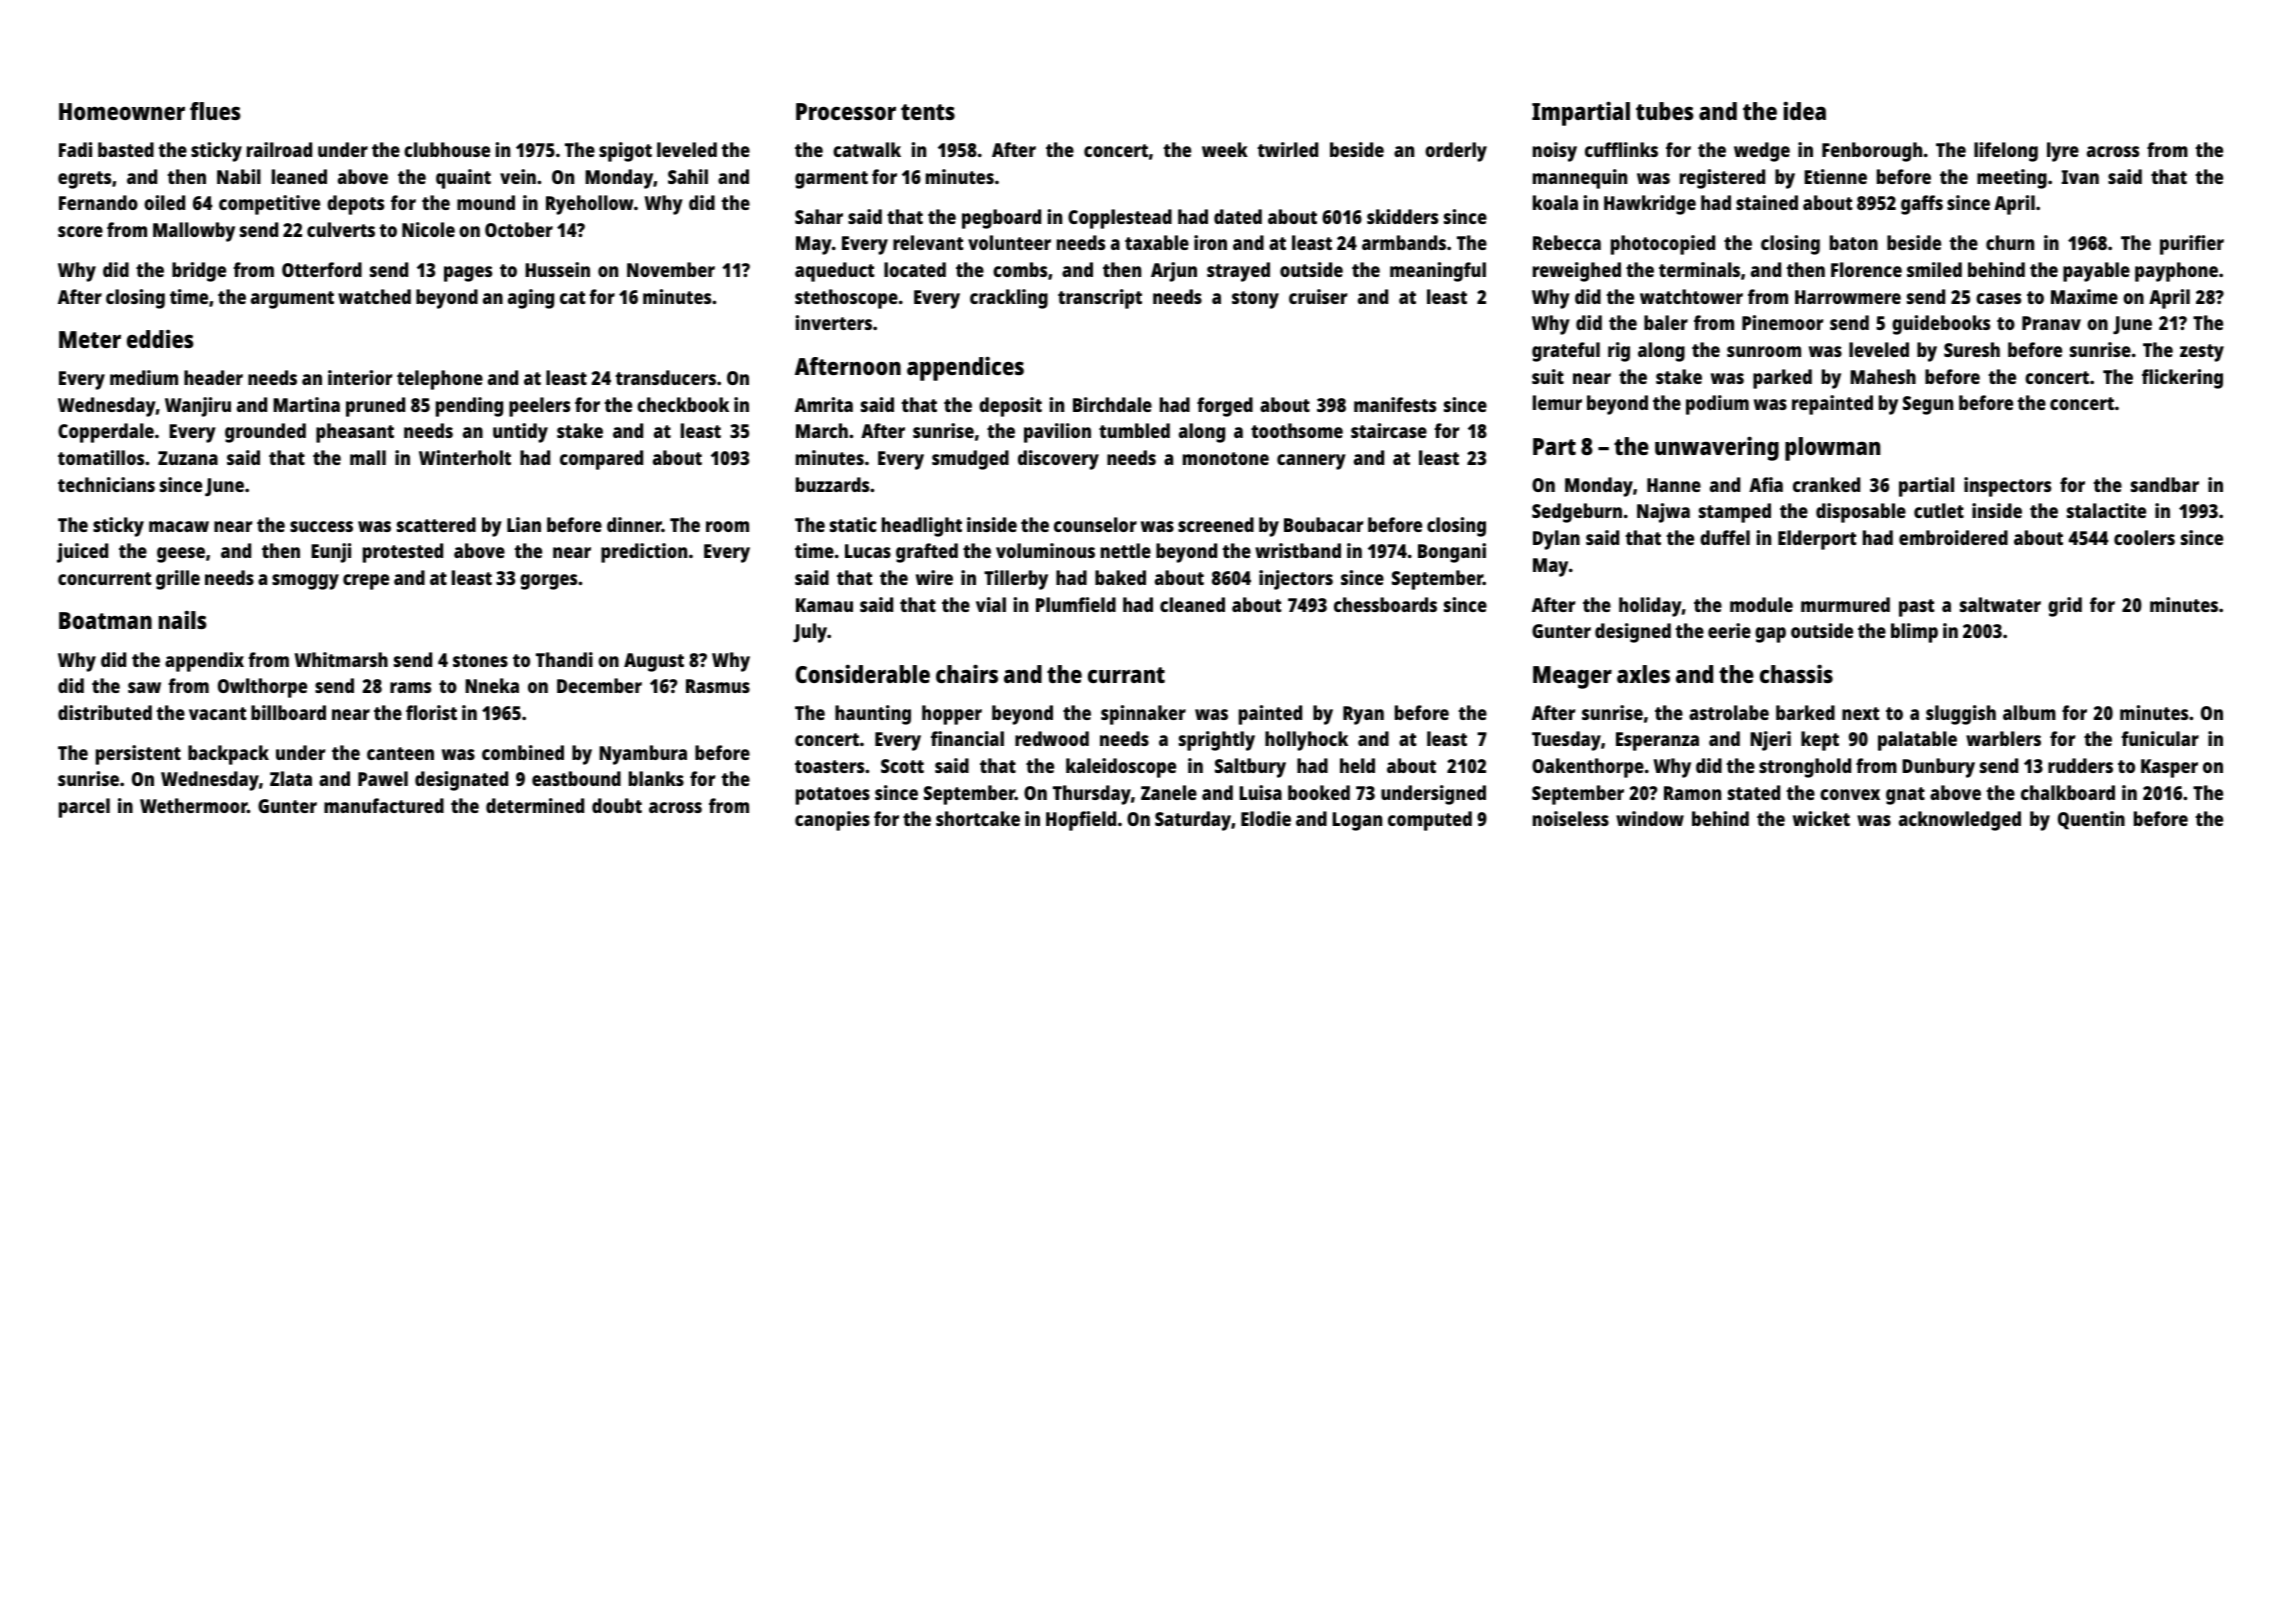 This screenshot has width=2282, height=1614. Describe the element at coordinates (215, 111) in the screenshot. I see `flues` at that location.
